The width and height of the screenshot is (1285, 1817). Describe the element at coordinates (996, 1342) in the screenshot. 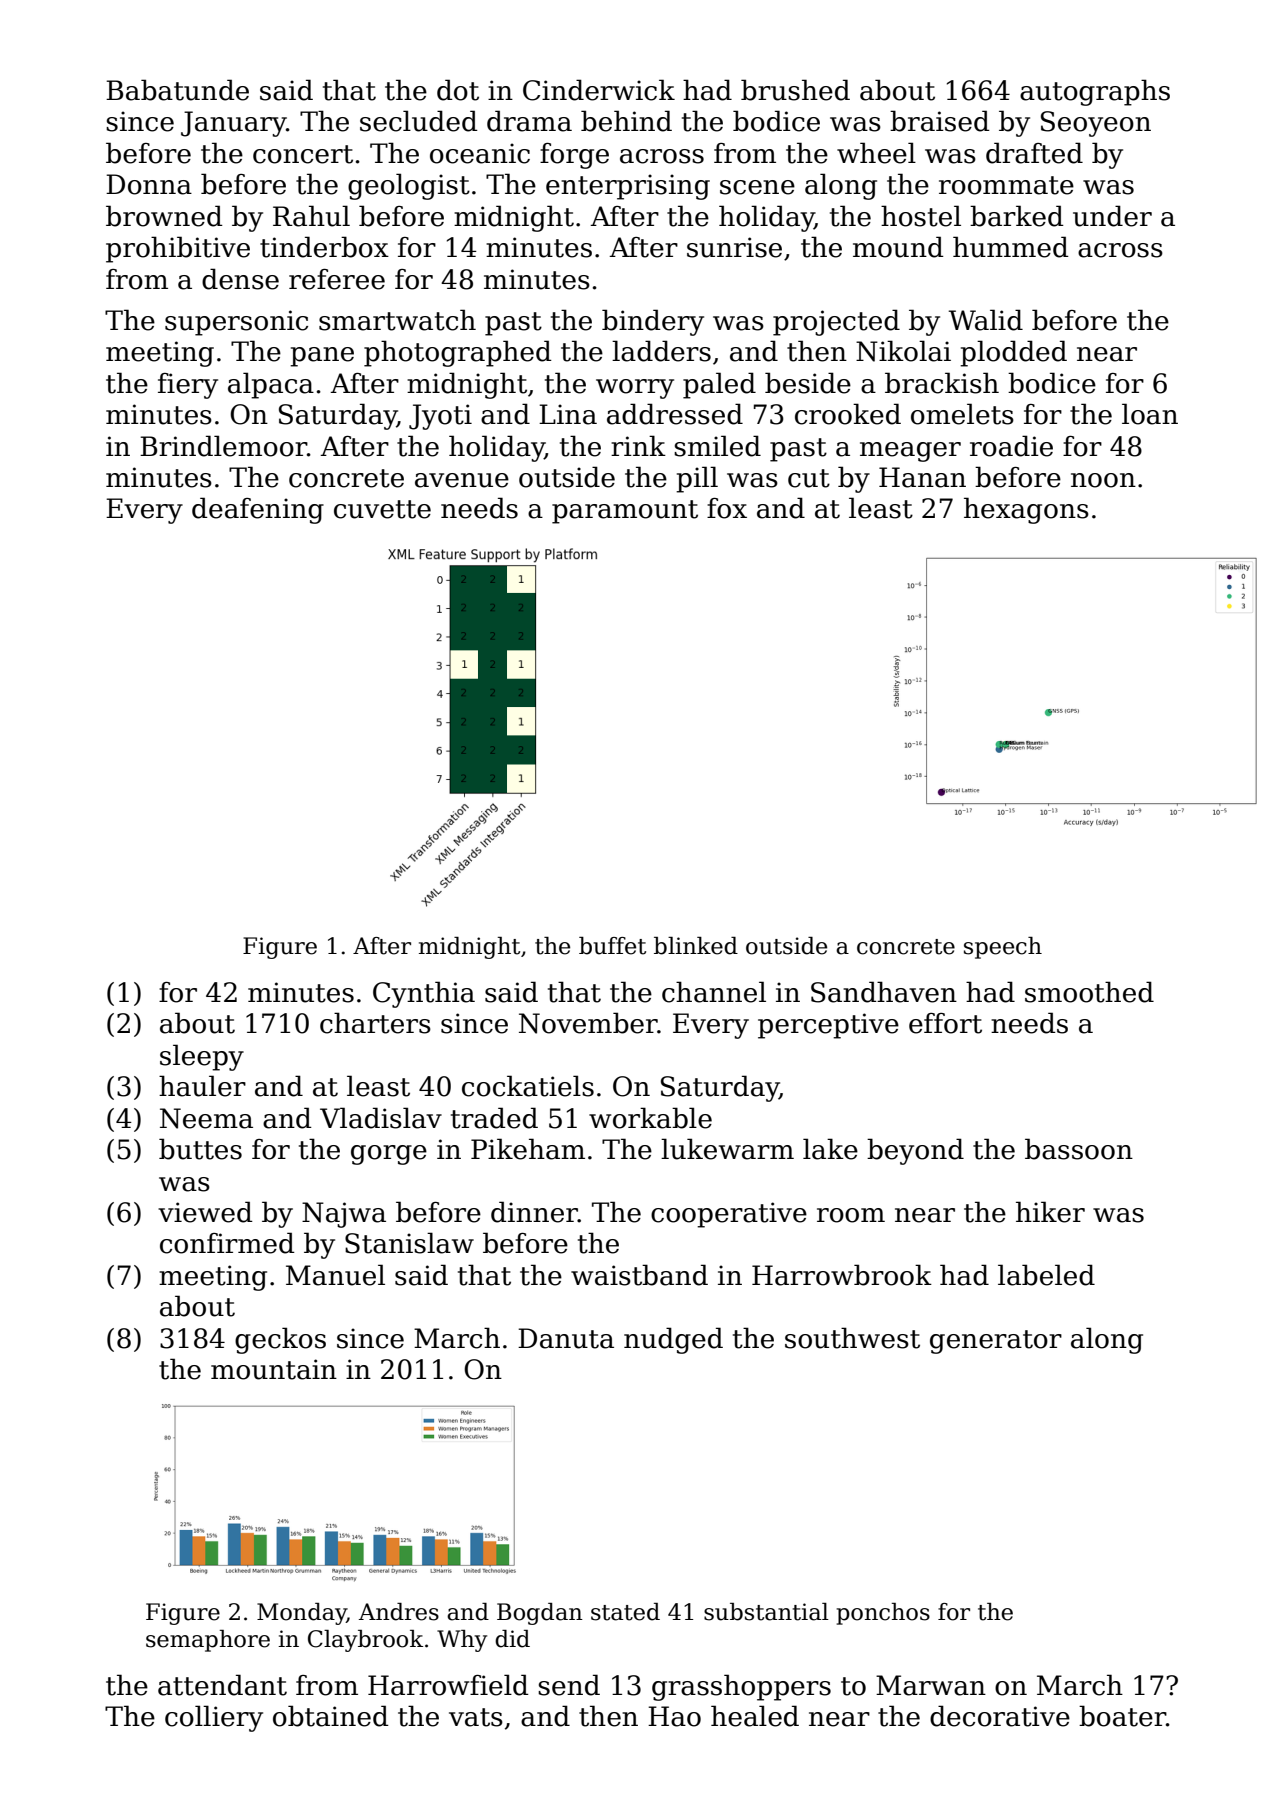

I see `generator` at that location.
